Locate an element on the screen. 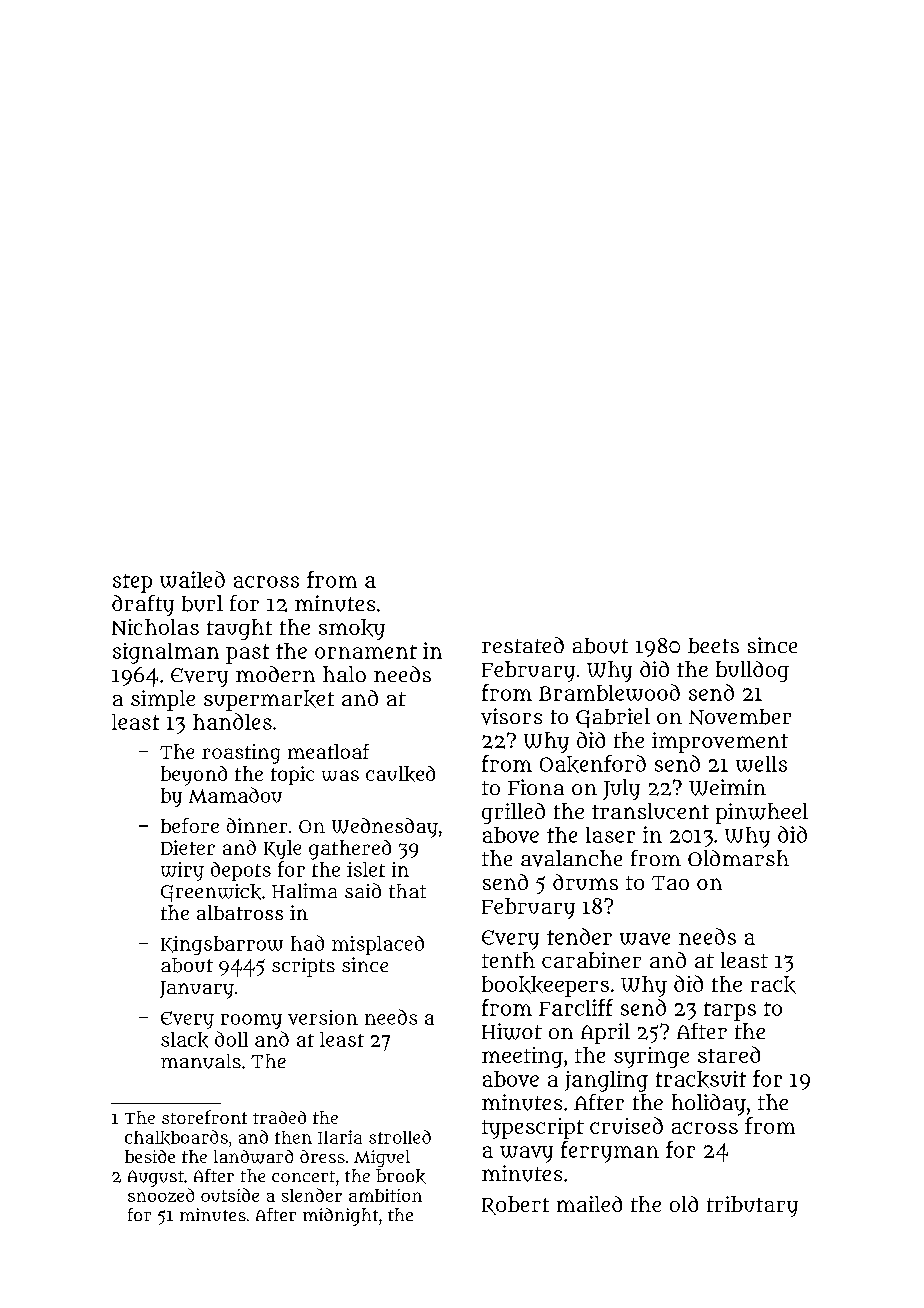 Image resolution: width=924 pixels, height=1308 pixels. drums is located at coordinates (585, 882).
